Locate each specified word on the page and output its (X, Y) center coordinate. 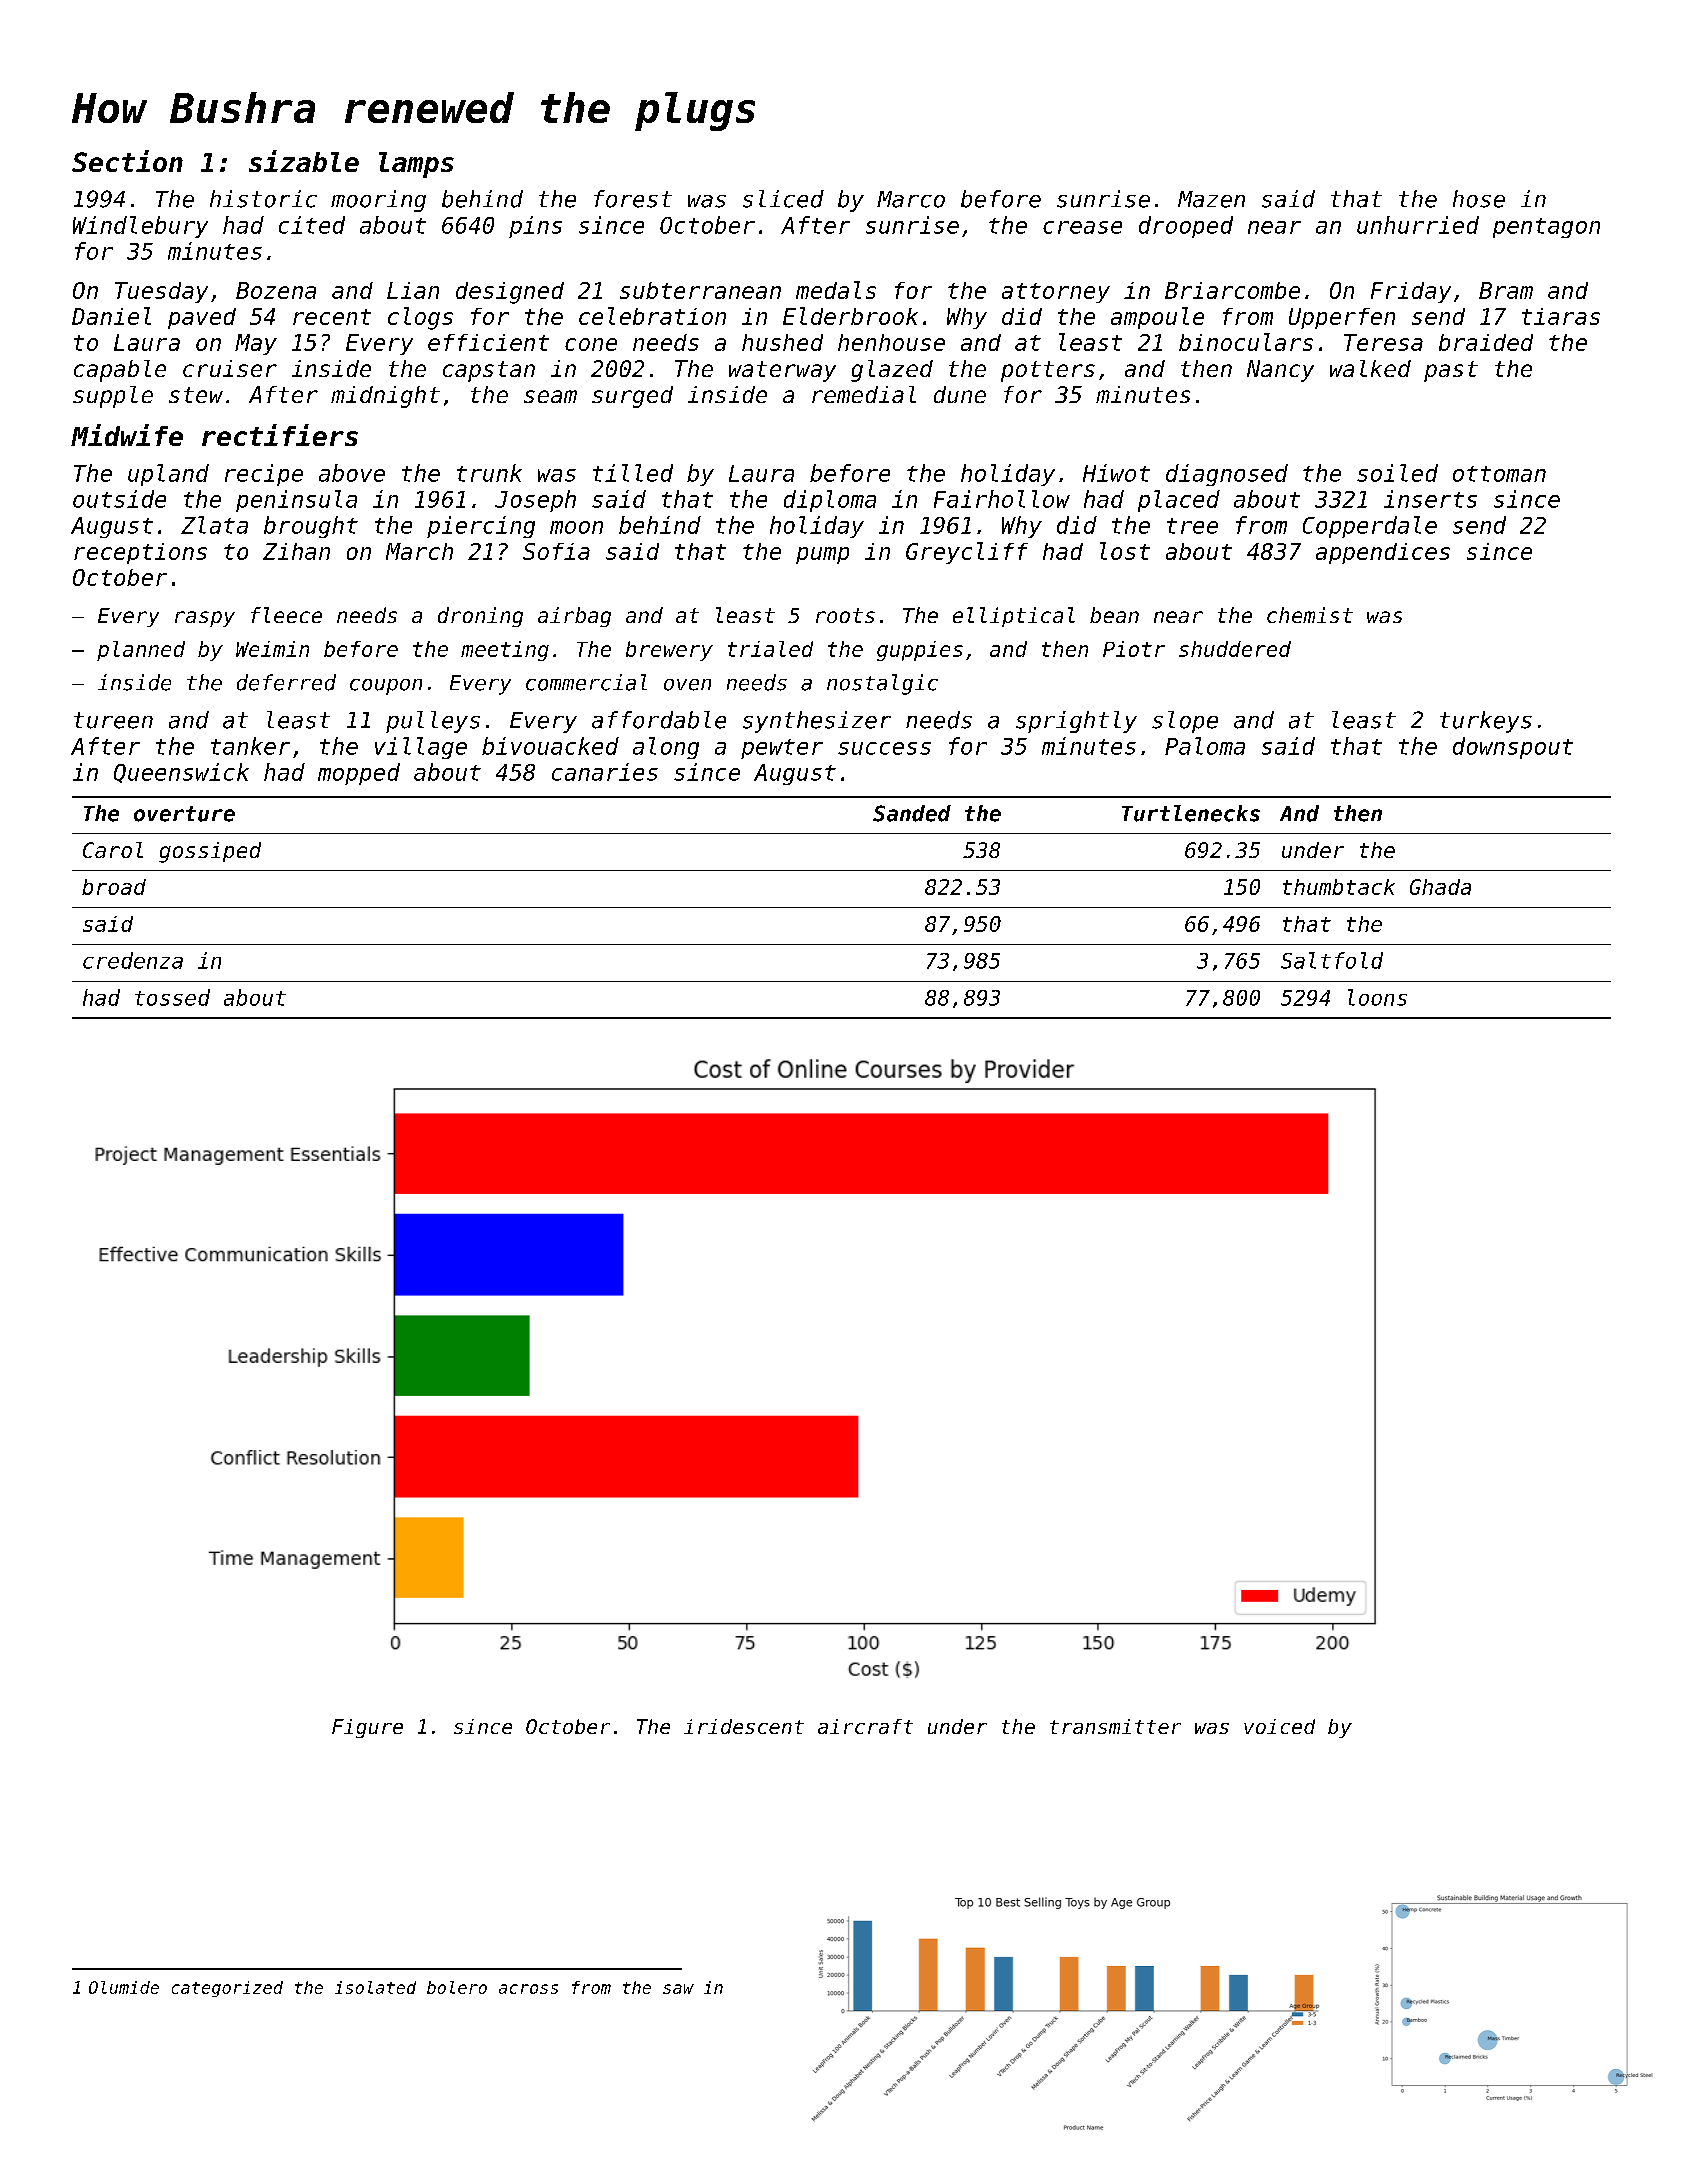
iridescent (744, 1726)
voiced (1279, 1726)
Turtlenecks (1191, 813)
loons (1377, 997)
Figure (367, 1728)
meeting (505, 651)
